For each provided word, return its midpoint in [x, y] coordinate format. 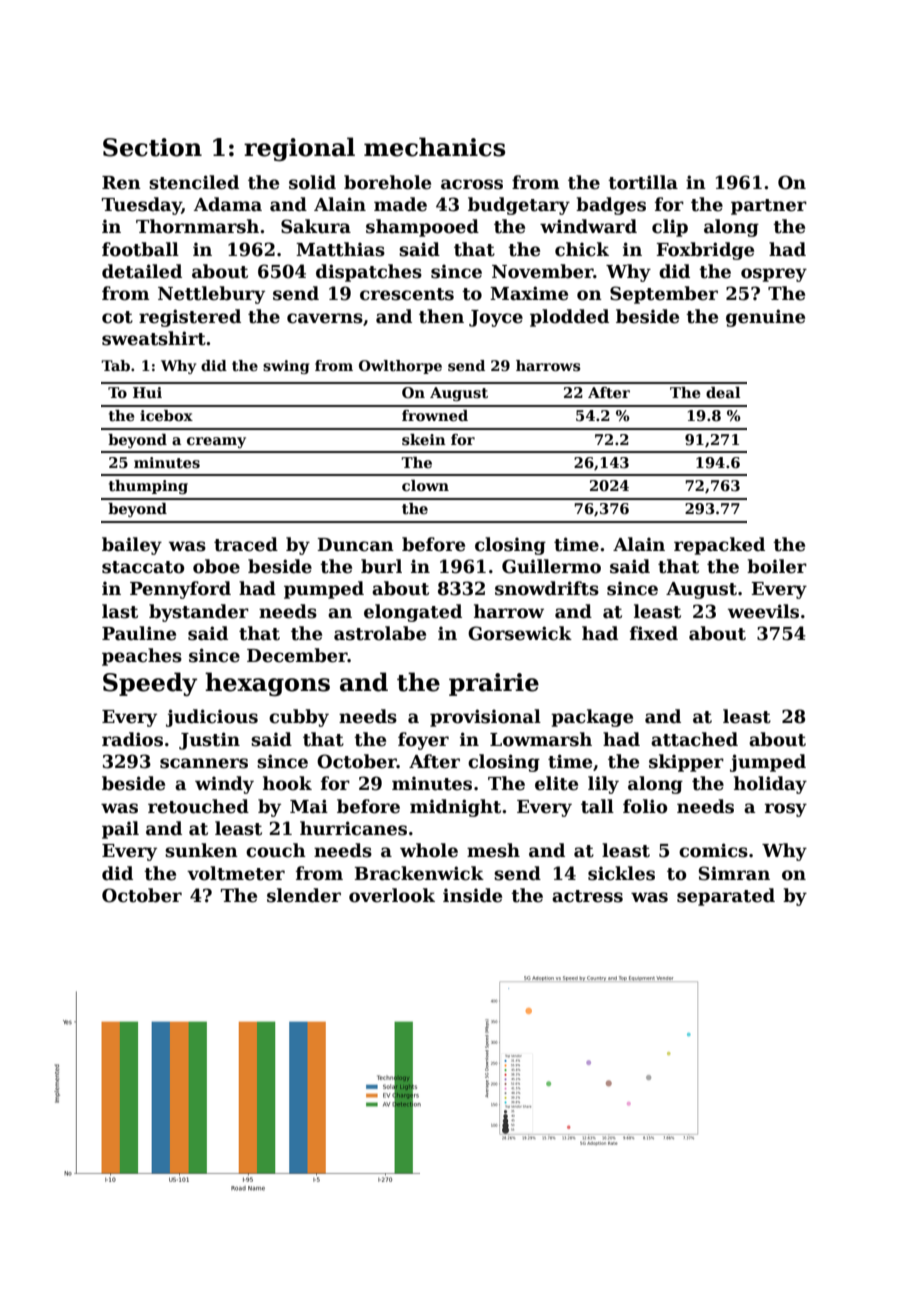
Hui [147, 392]
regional [299, 149]
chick [582, 249]
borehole [387, 182]
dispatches [369, 273]
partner [769, 207]
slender [304, 895]
